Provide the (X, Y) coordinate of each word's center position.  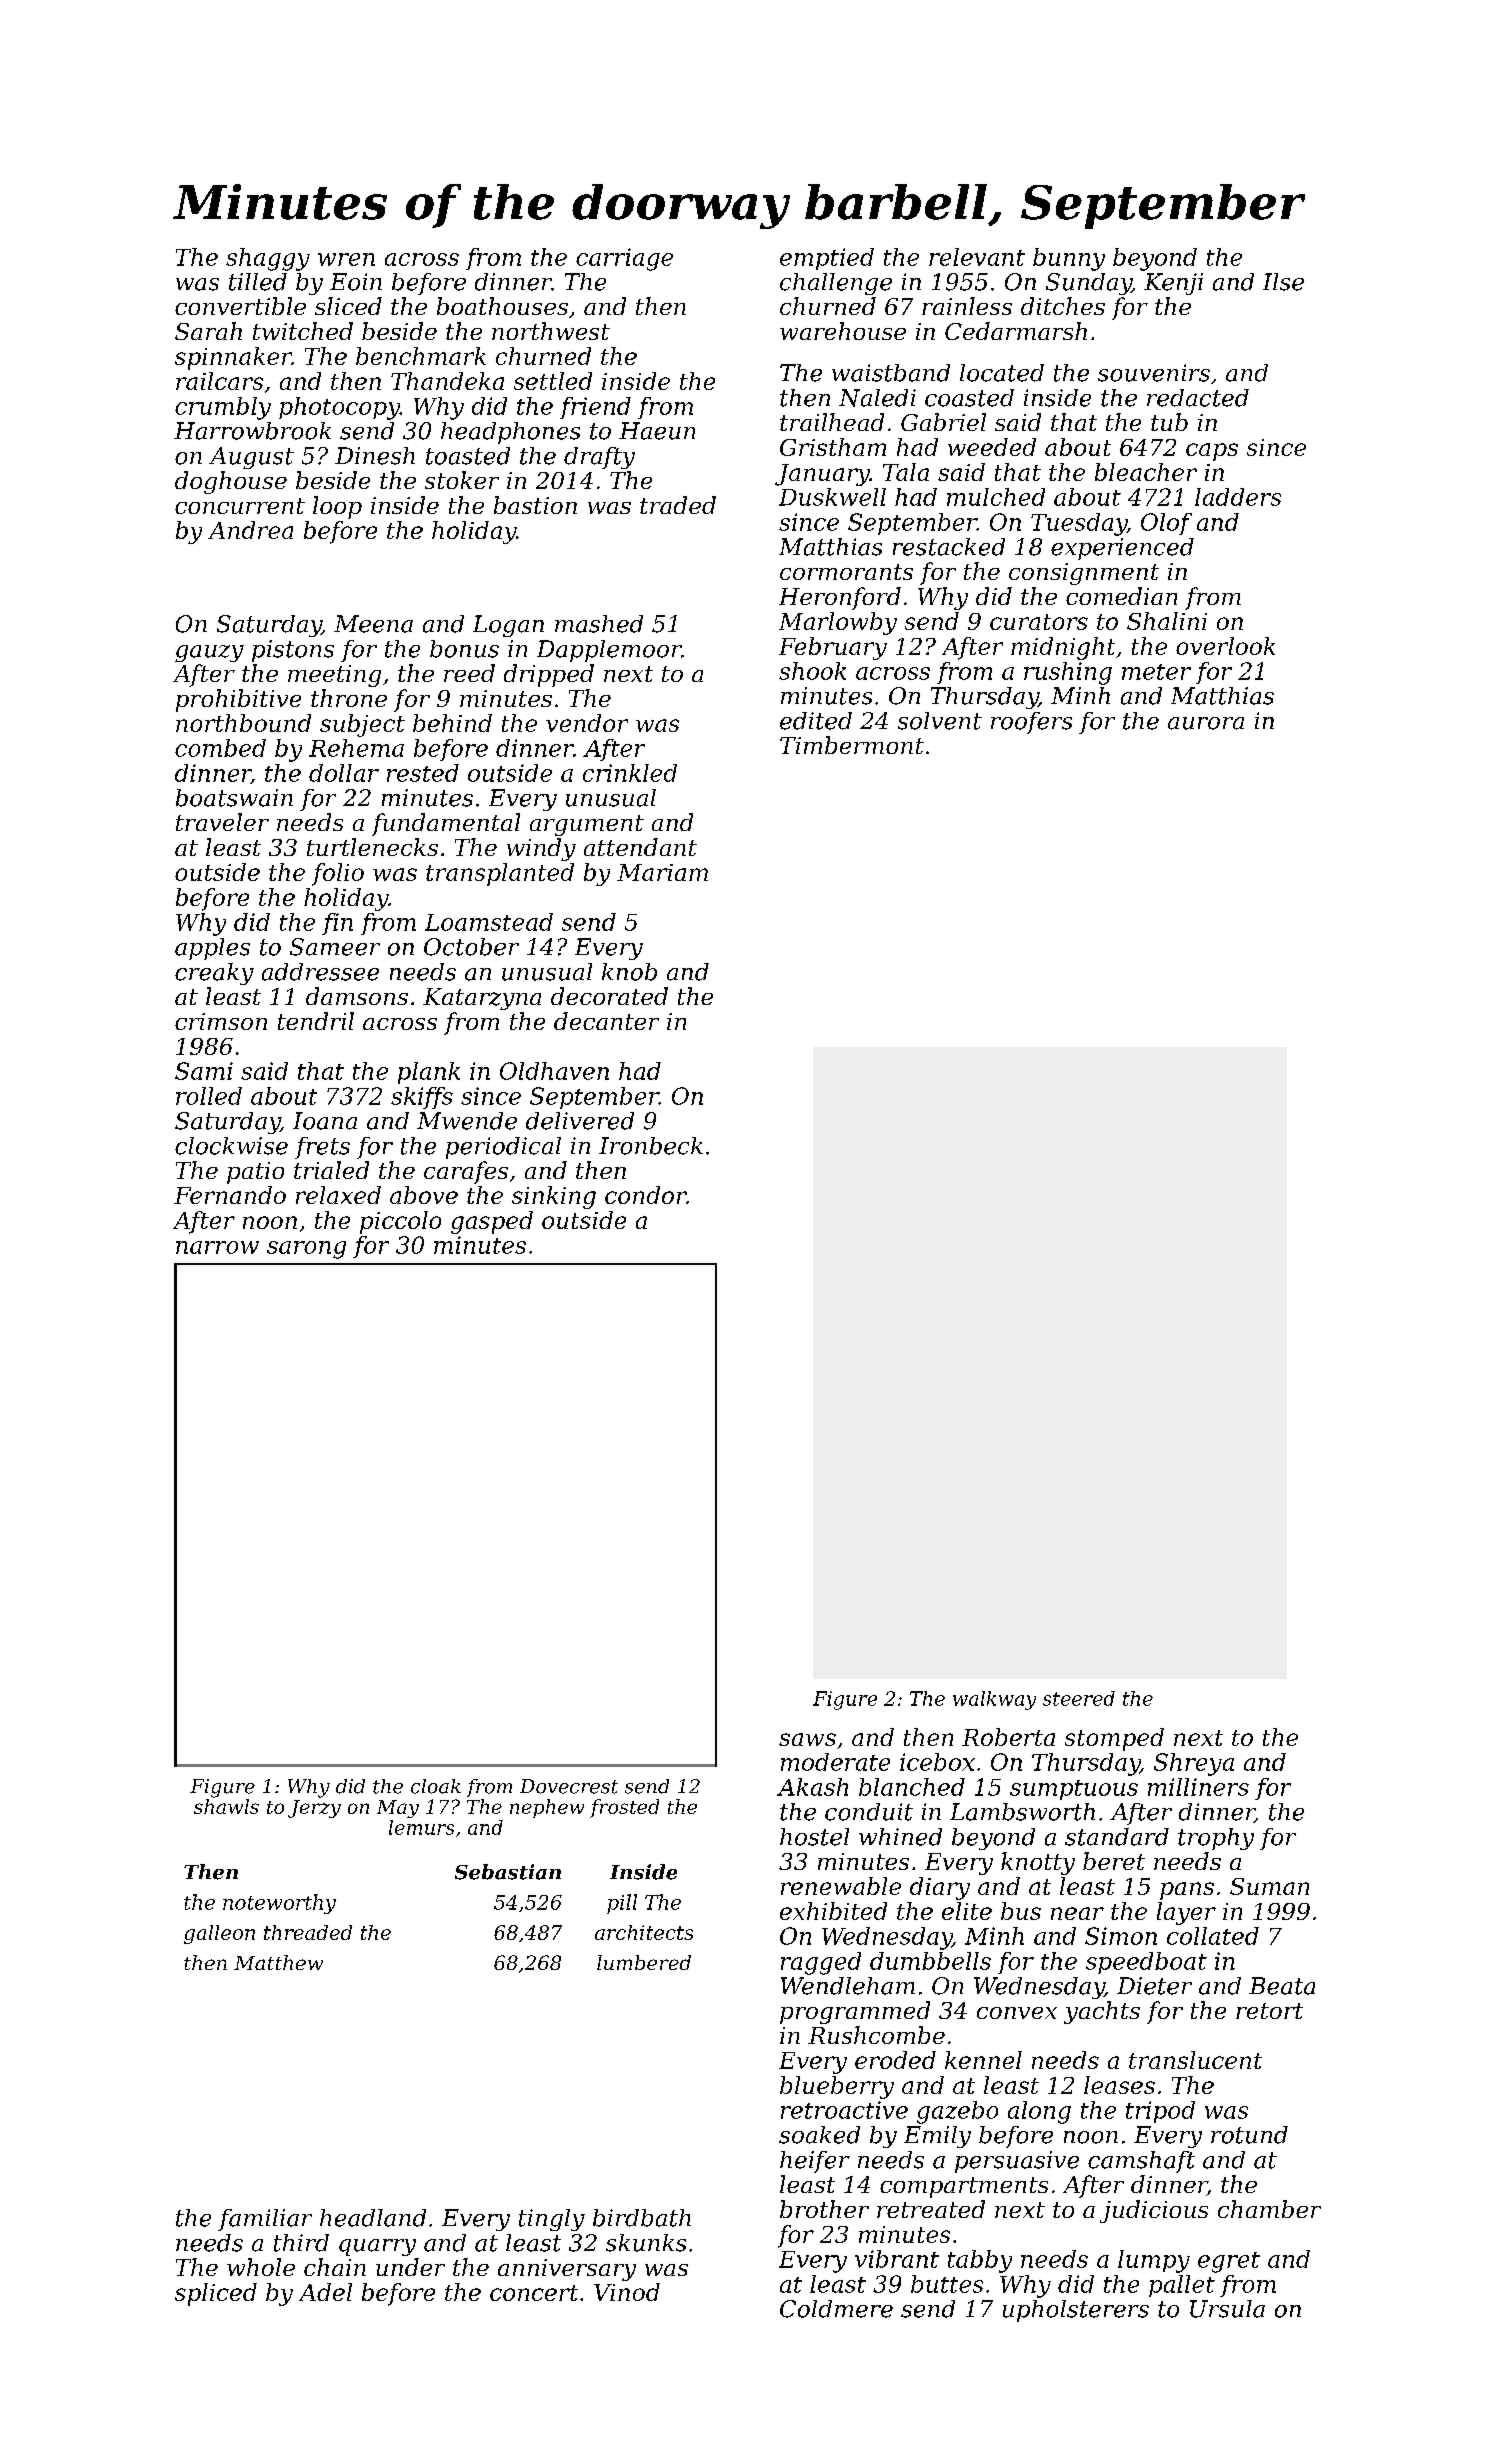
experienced (1122, 549)
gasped (492, 1222)
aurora (1206, 723)
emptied (827, 259)
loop (337, 507)
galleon (219, 1934)
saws (807, 1739)
